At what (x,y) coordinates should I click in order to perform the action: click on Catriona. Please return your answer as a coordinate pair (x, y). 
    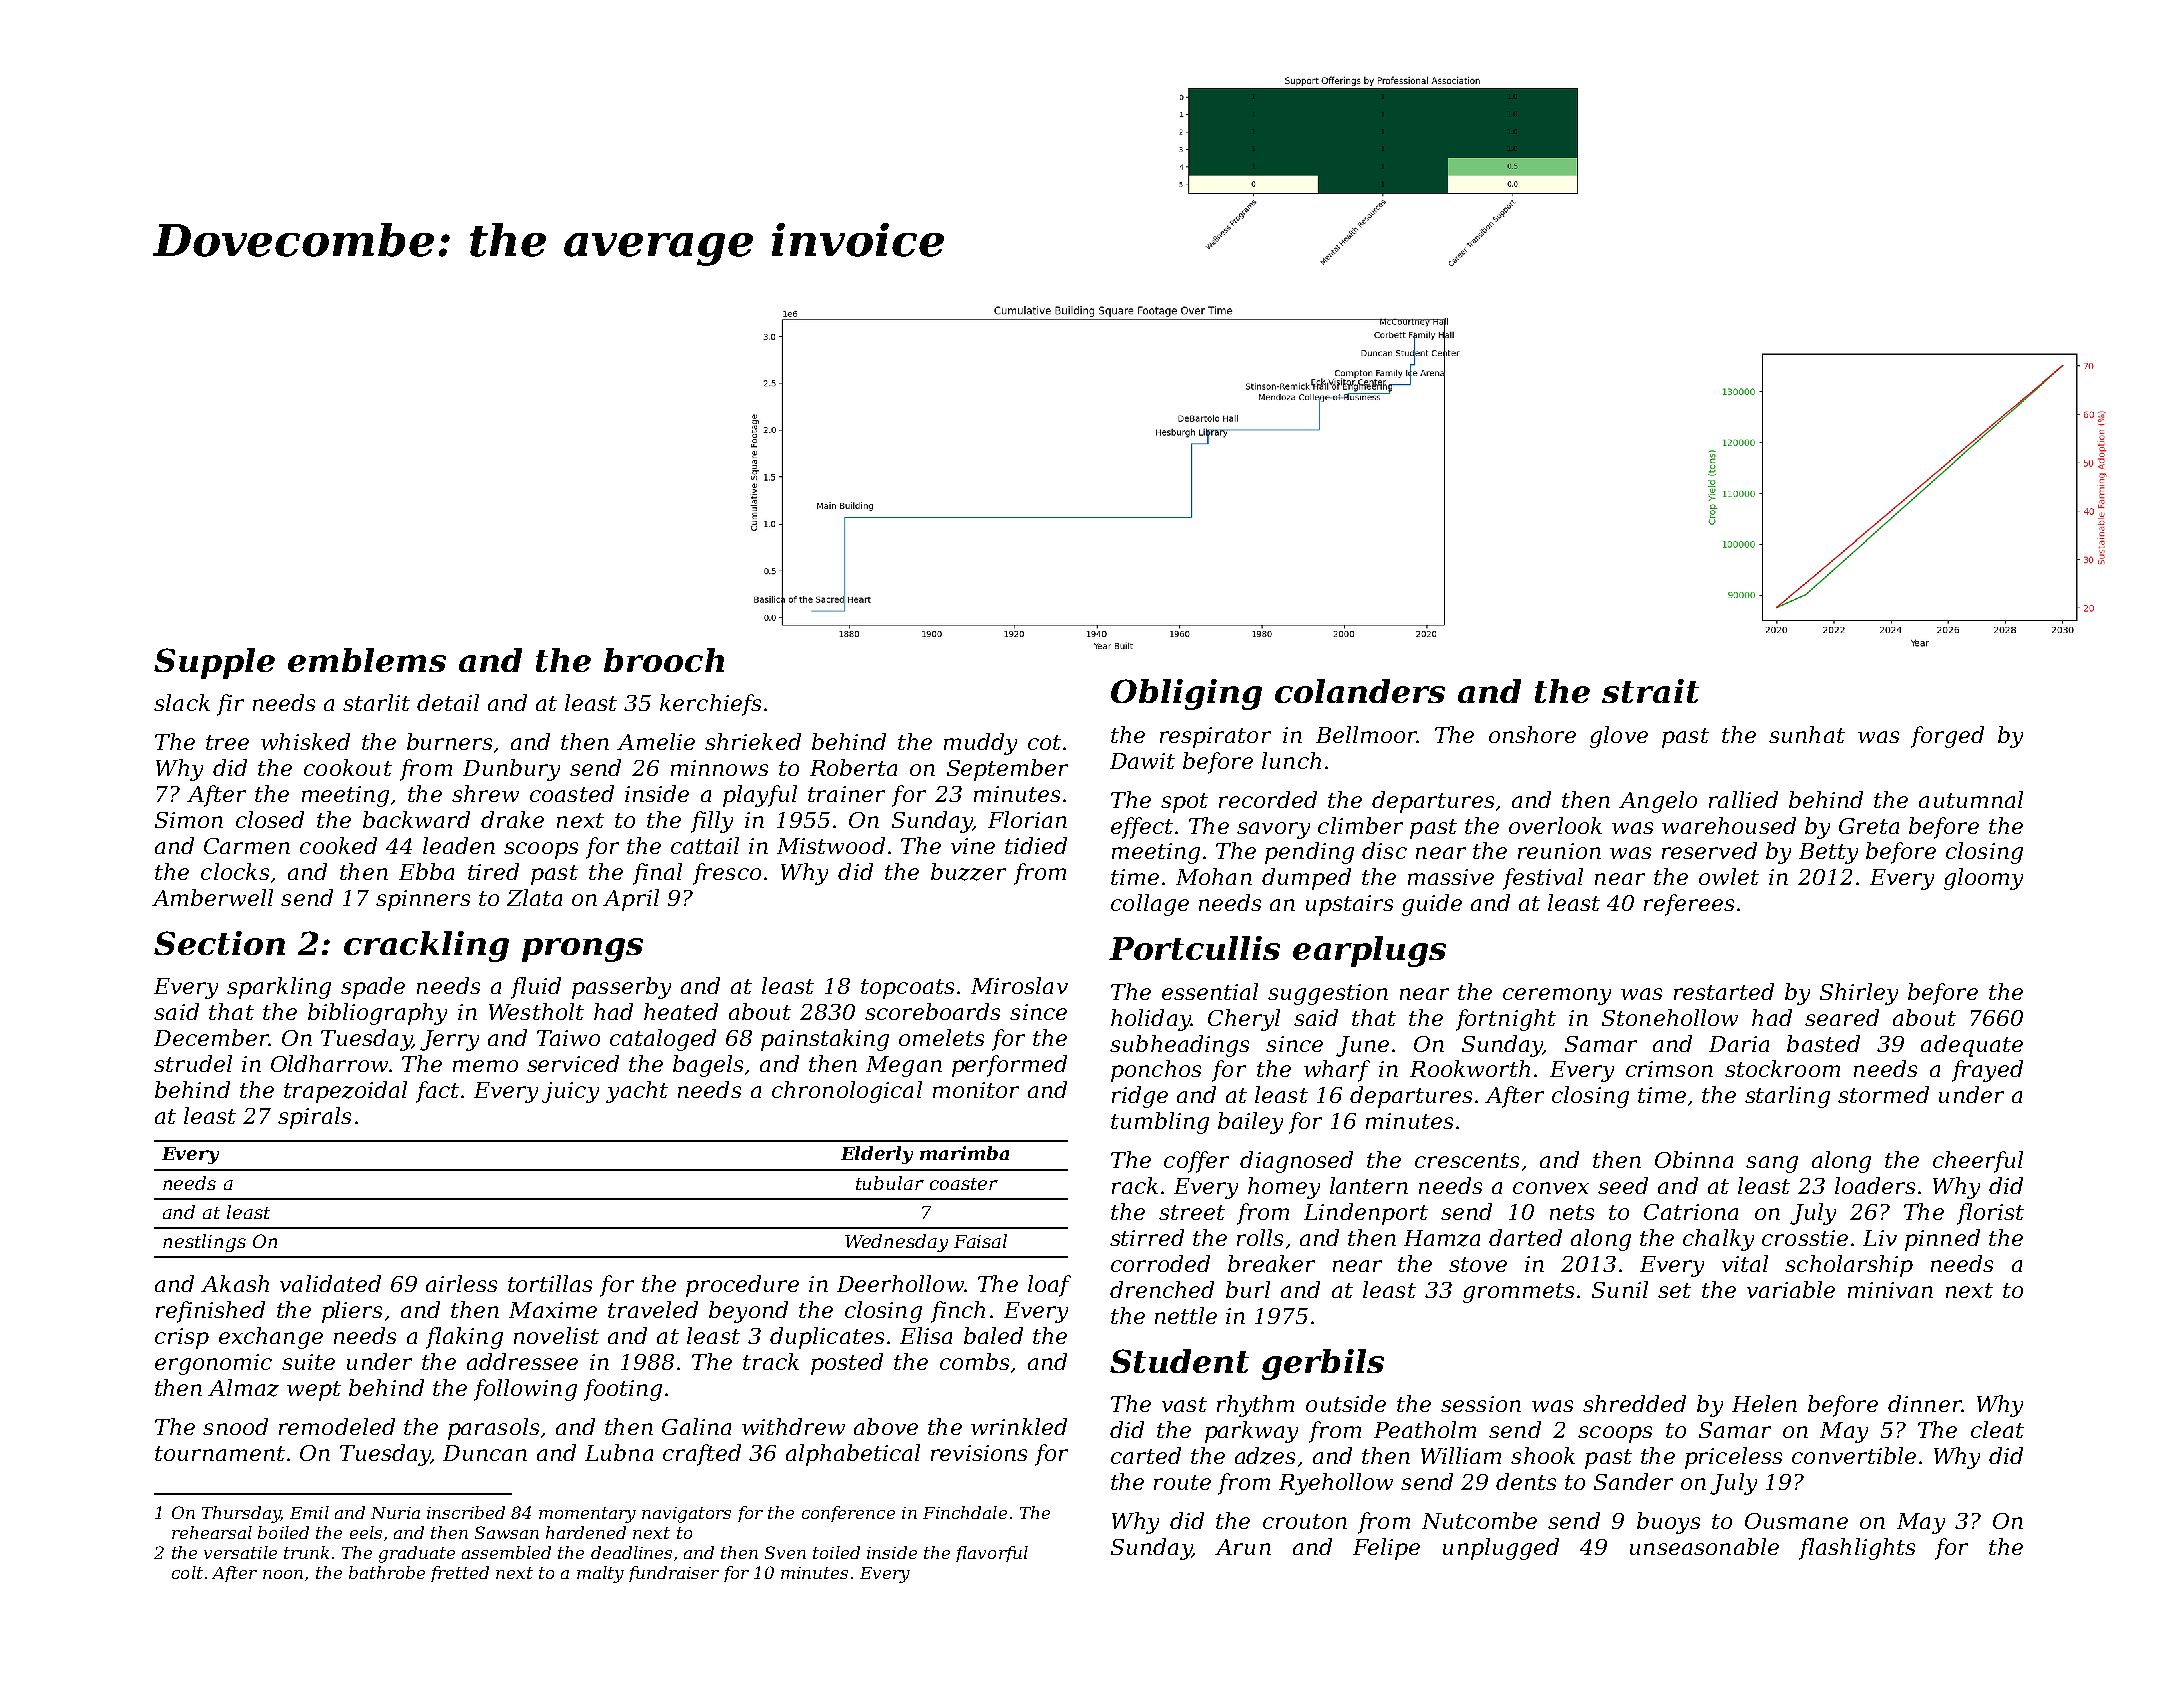
    Looking at the image, I should click on (1691, 1212).
